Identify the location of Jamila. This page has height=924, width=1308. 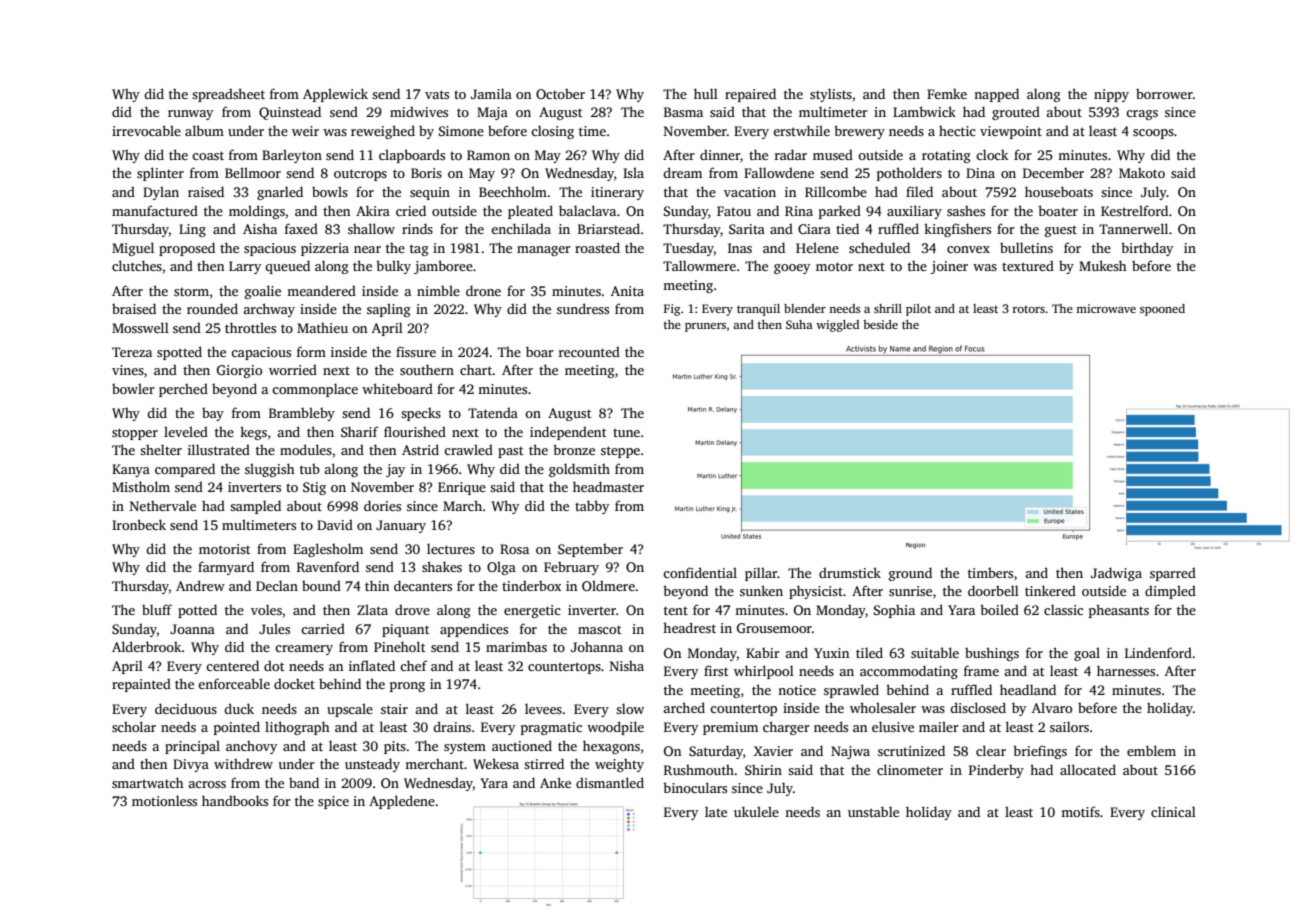
(491, 93).
